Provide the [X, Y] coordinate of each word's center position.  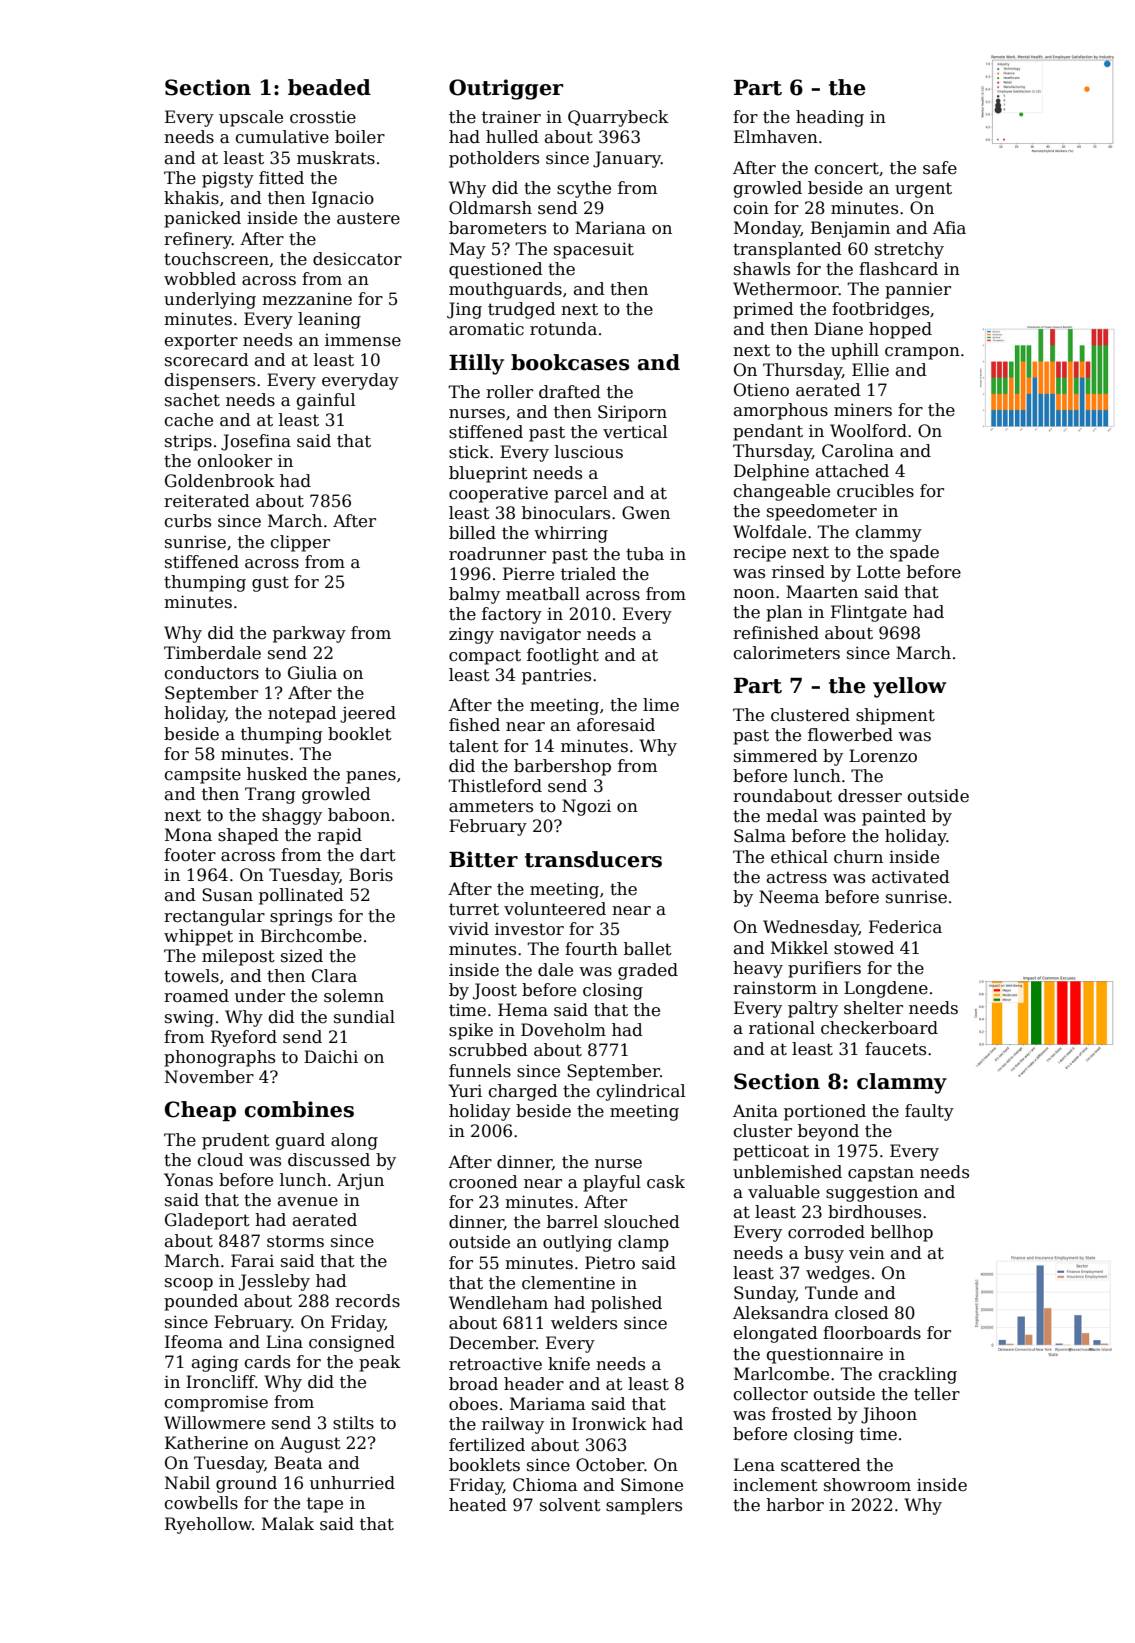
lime [661, 705]
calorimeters [787, 653]
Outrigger [506, 89]
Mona [188, 835]
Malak [288, 1524]
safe [940, 168]
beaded [329, 87]
